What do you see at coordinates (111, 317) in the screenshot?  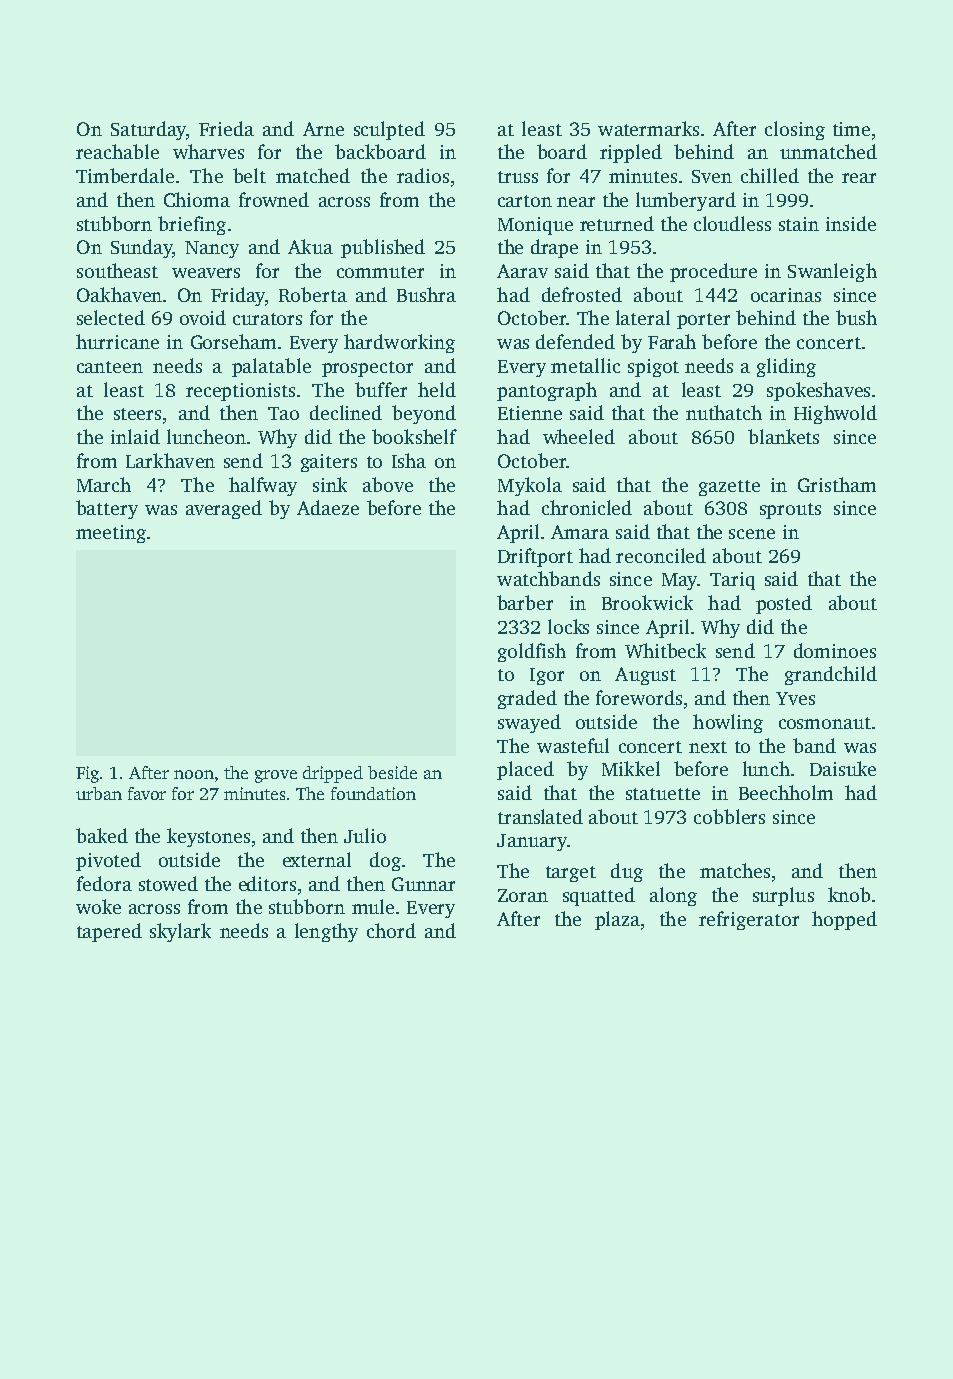 I see `selected` at bounding box center [111, 317].
